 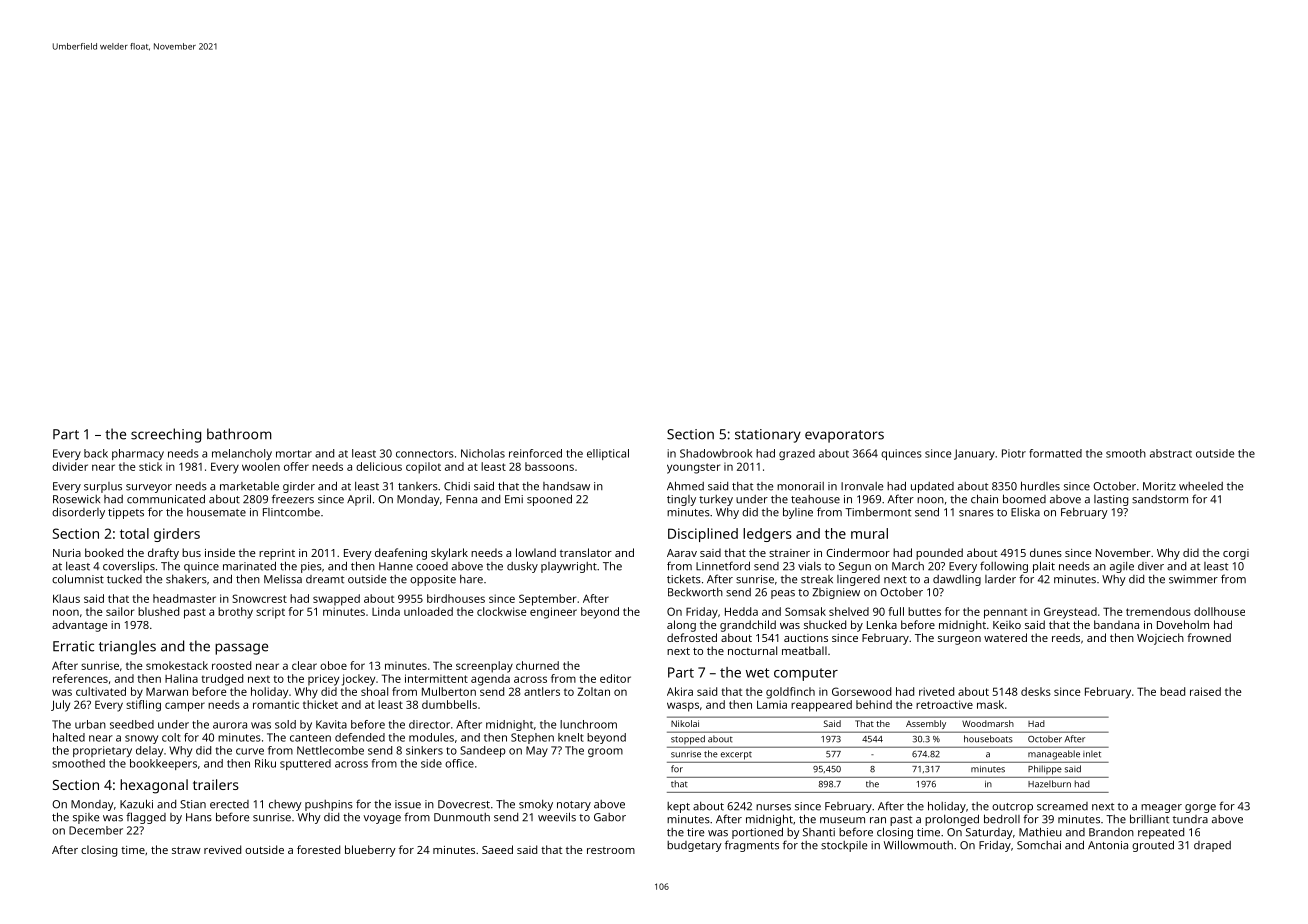 I want to click on blueberry, so click(x=370, y=851).
